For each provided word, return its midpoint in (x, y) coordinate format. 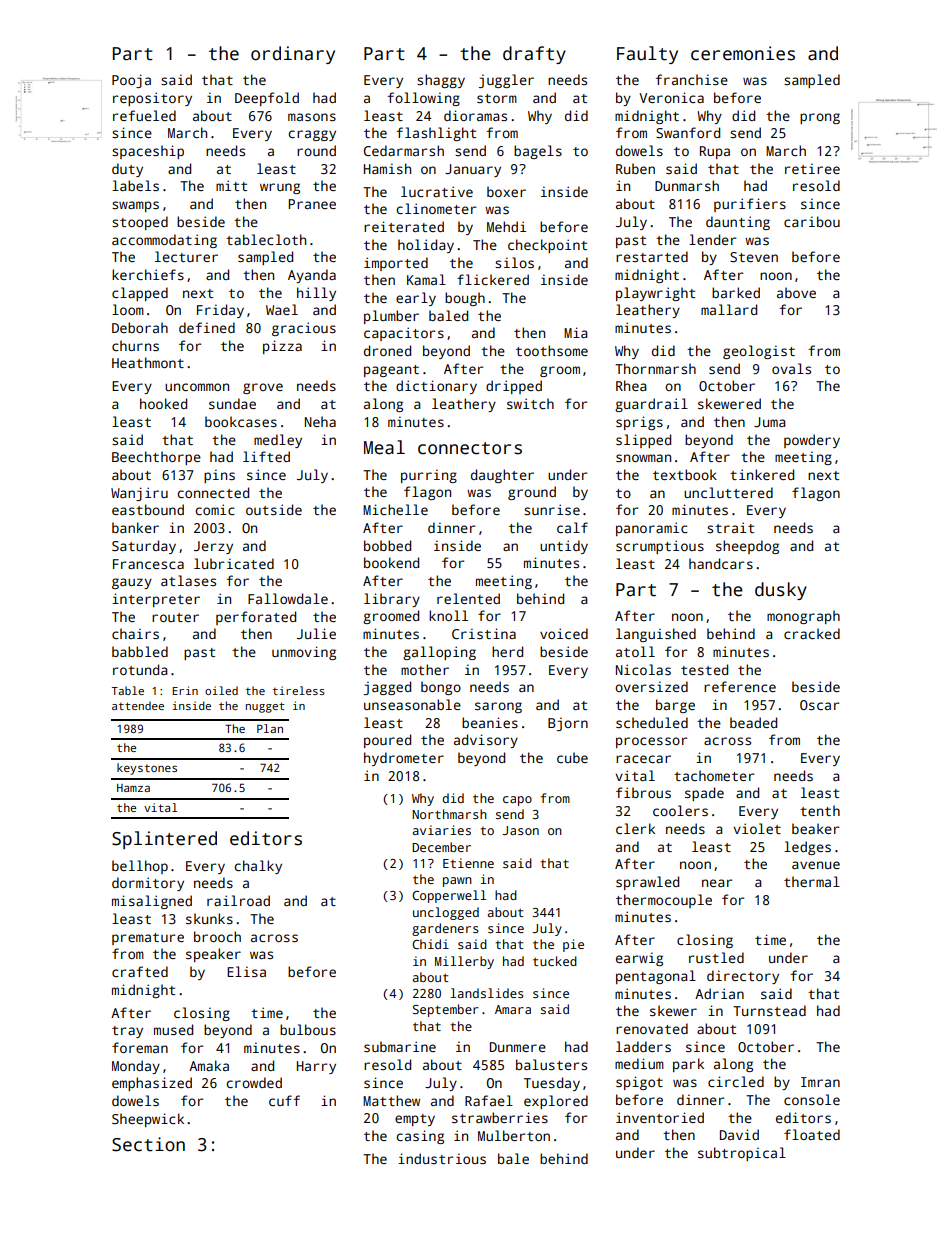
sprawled (647, 883)
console (812, 1099)
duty (127, 170)
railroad (238, 900)
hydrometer (404, 759)
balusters (551, 1064)
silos (514, 262)
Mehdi (506, 226)
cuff (284, 1100)
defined (207, 327)
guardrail (651, 405)
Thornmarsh (655, 368)
